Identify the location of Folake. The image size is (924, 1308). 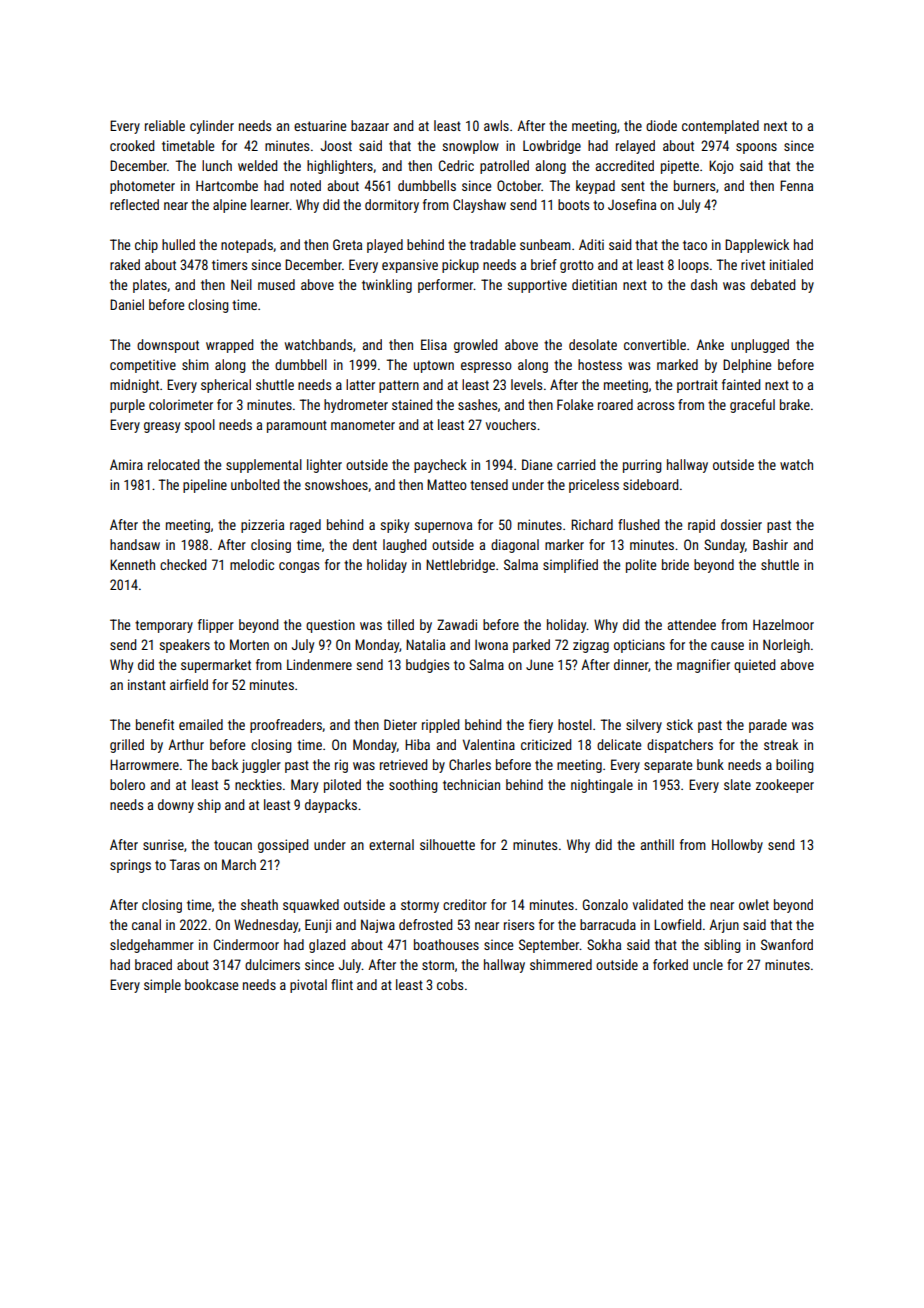
(575, 404).
